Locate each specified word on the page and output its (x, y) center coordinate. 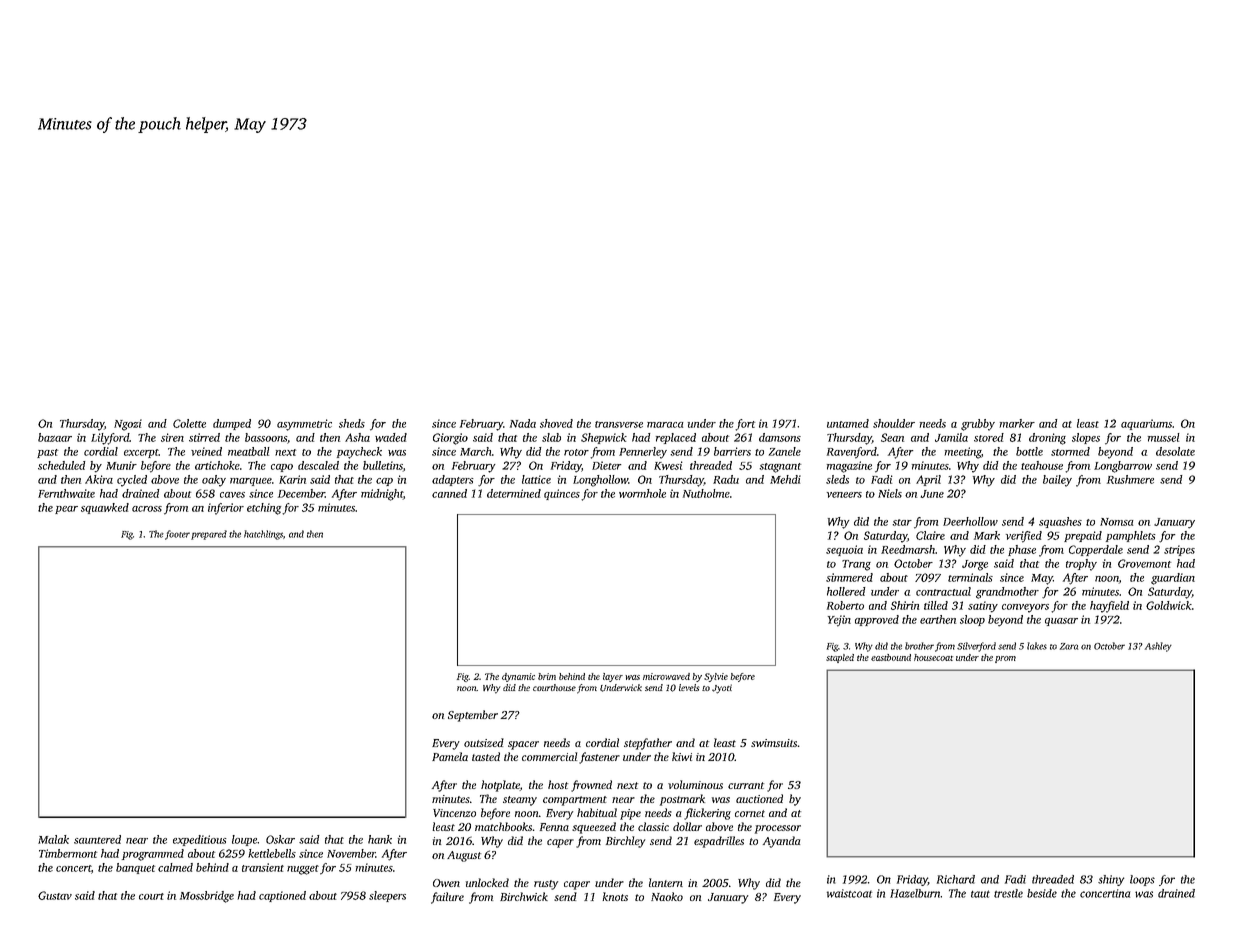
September (473, 716)
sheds (352, 423)
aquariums (1146, 424)
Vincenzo (454, 813)
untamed (848, 423)
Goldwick (1169, 605)
